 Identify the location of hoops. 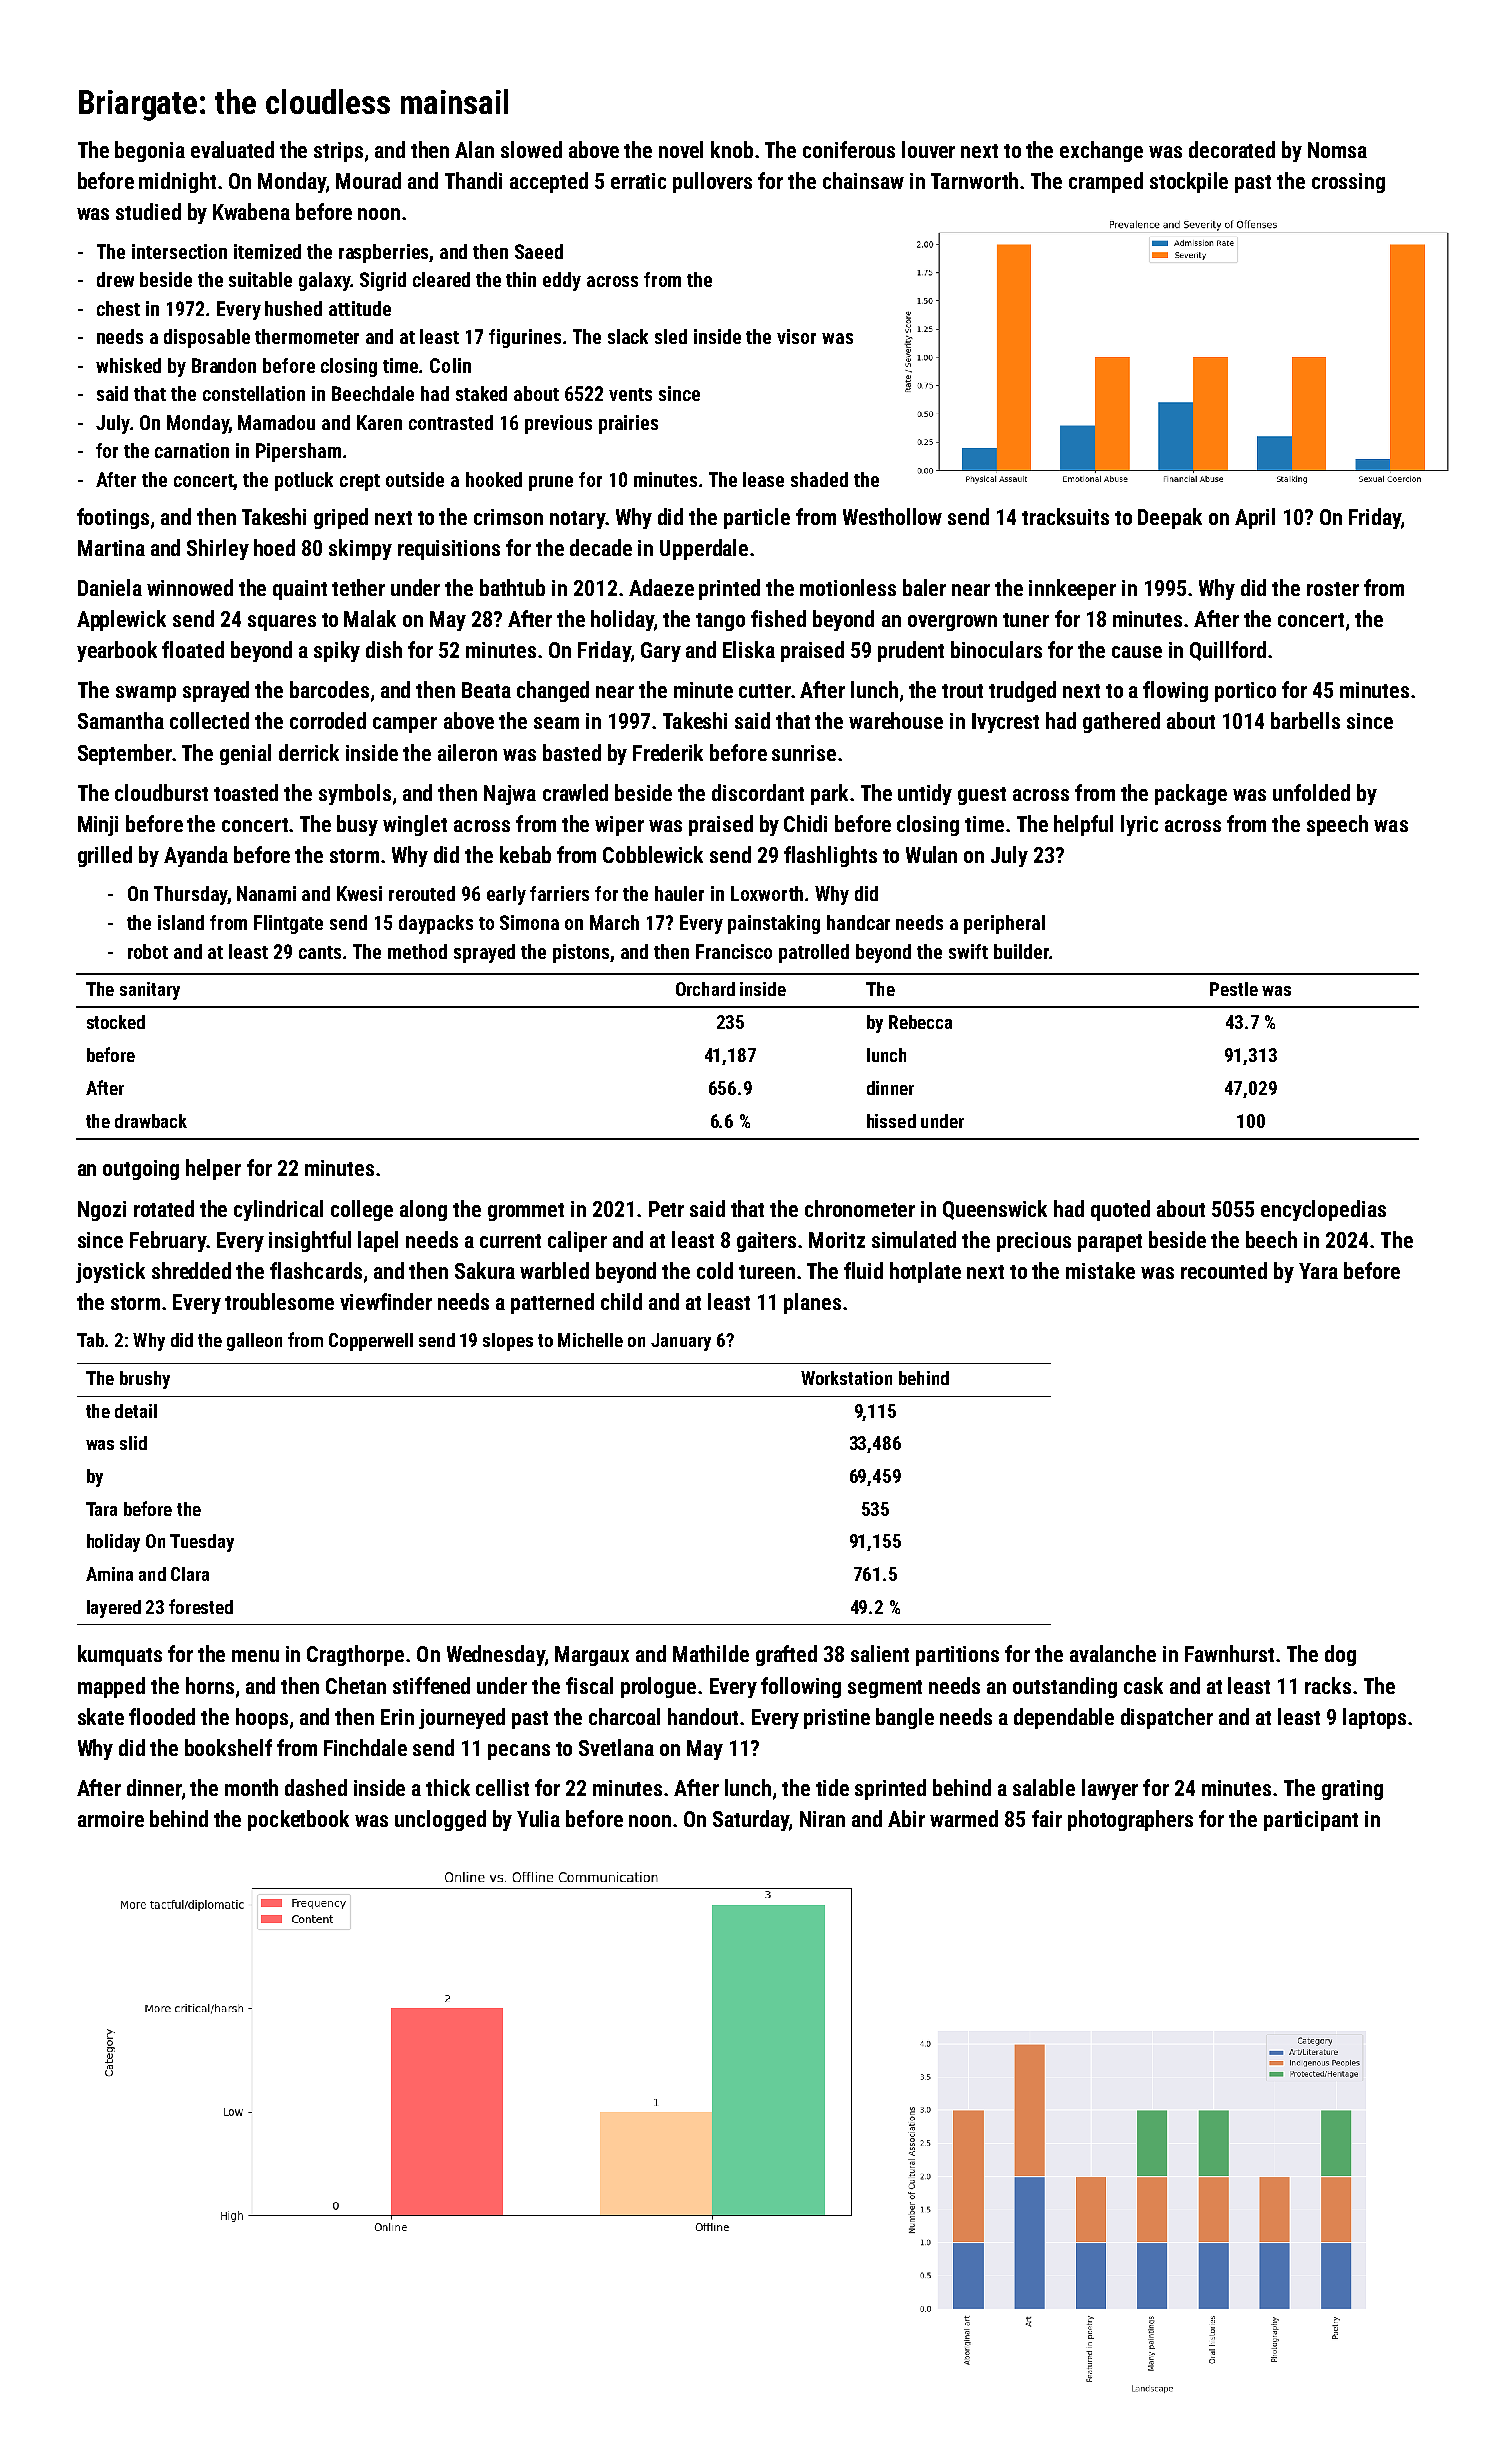
(262, 1718).
